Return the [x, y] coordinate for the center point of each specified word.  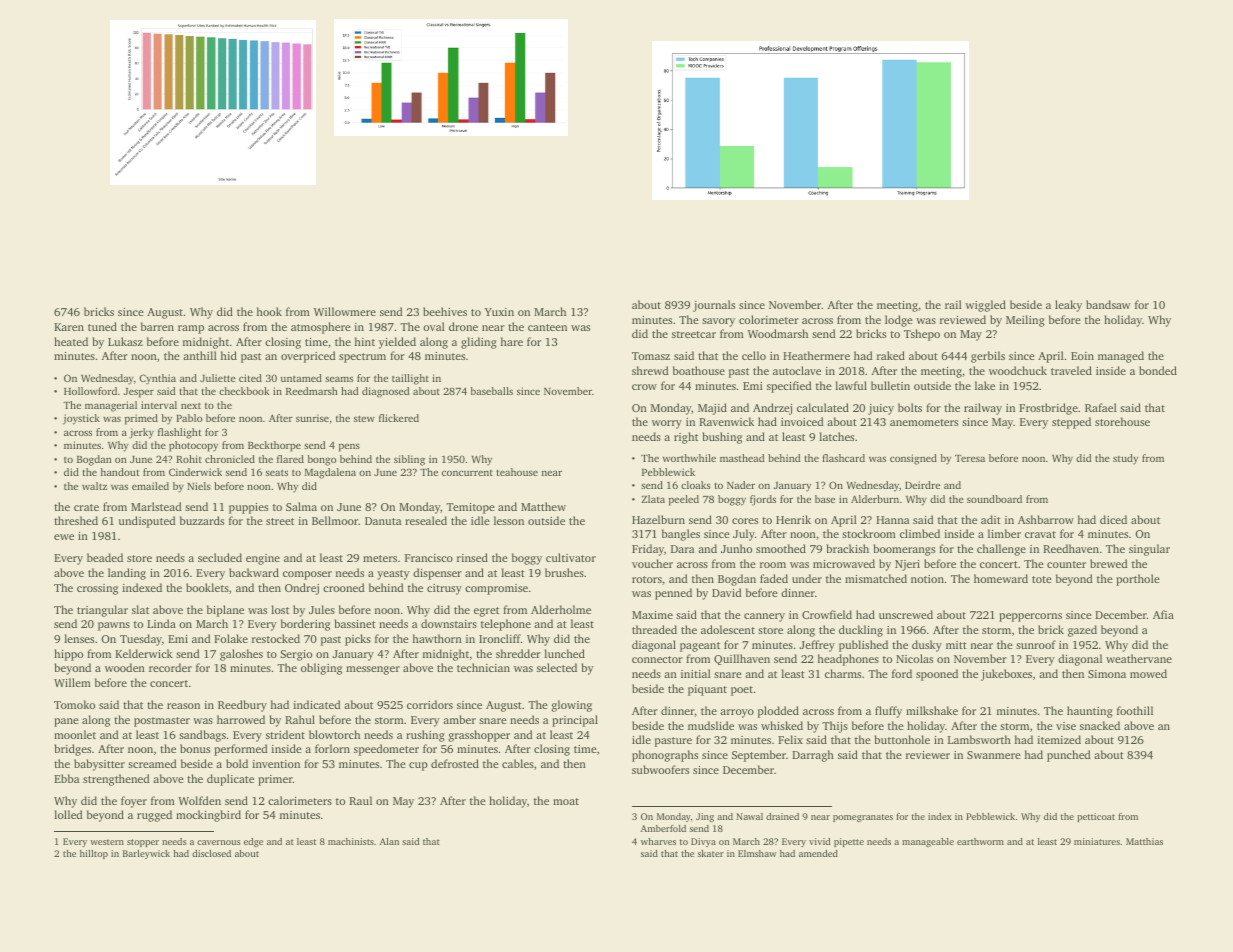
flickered [399, 418]
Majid [712, 409]
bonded [1158, 370]
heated [71, 341]
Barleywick [146, 854]
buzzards [202, 520]
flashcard [843, 458]
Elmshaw [757, 853]
